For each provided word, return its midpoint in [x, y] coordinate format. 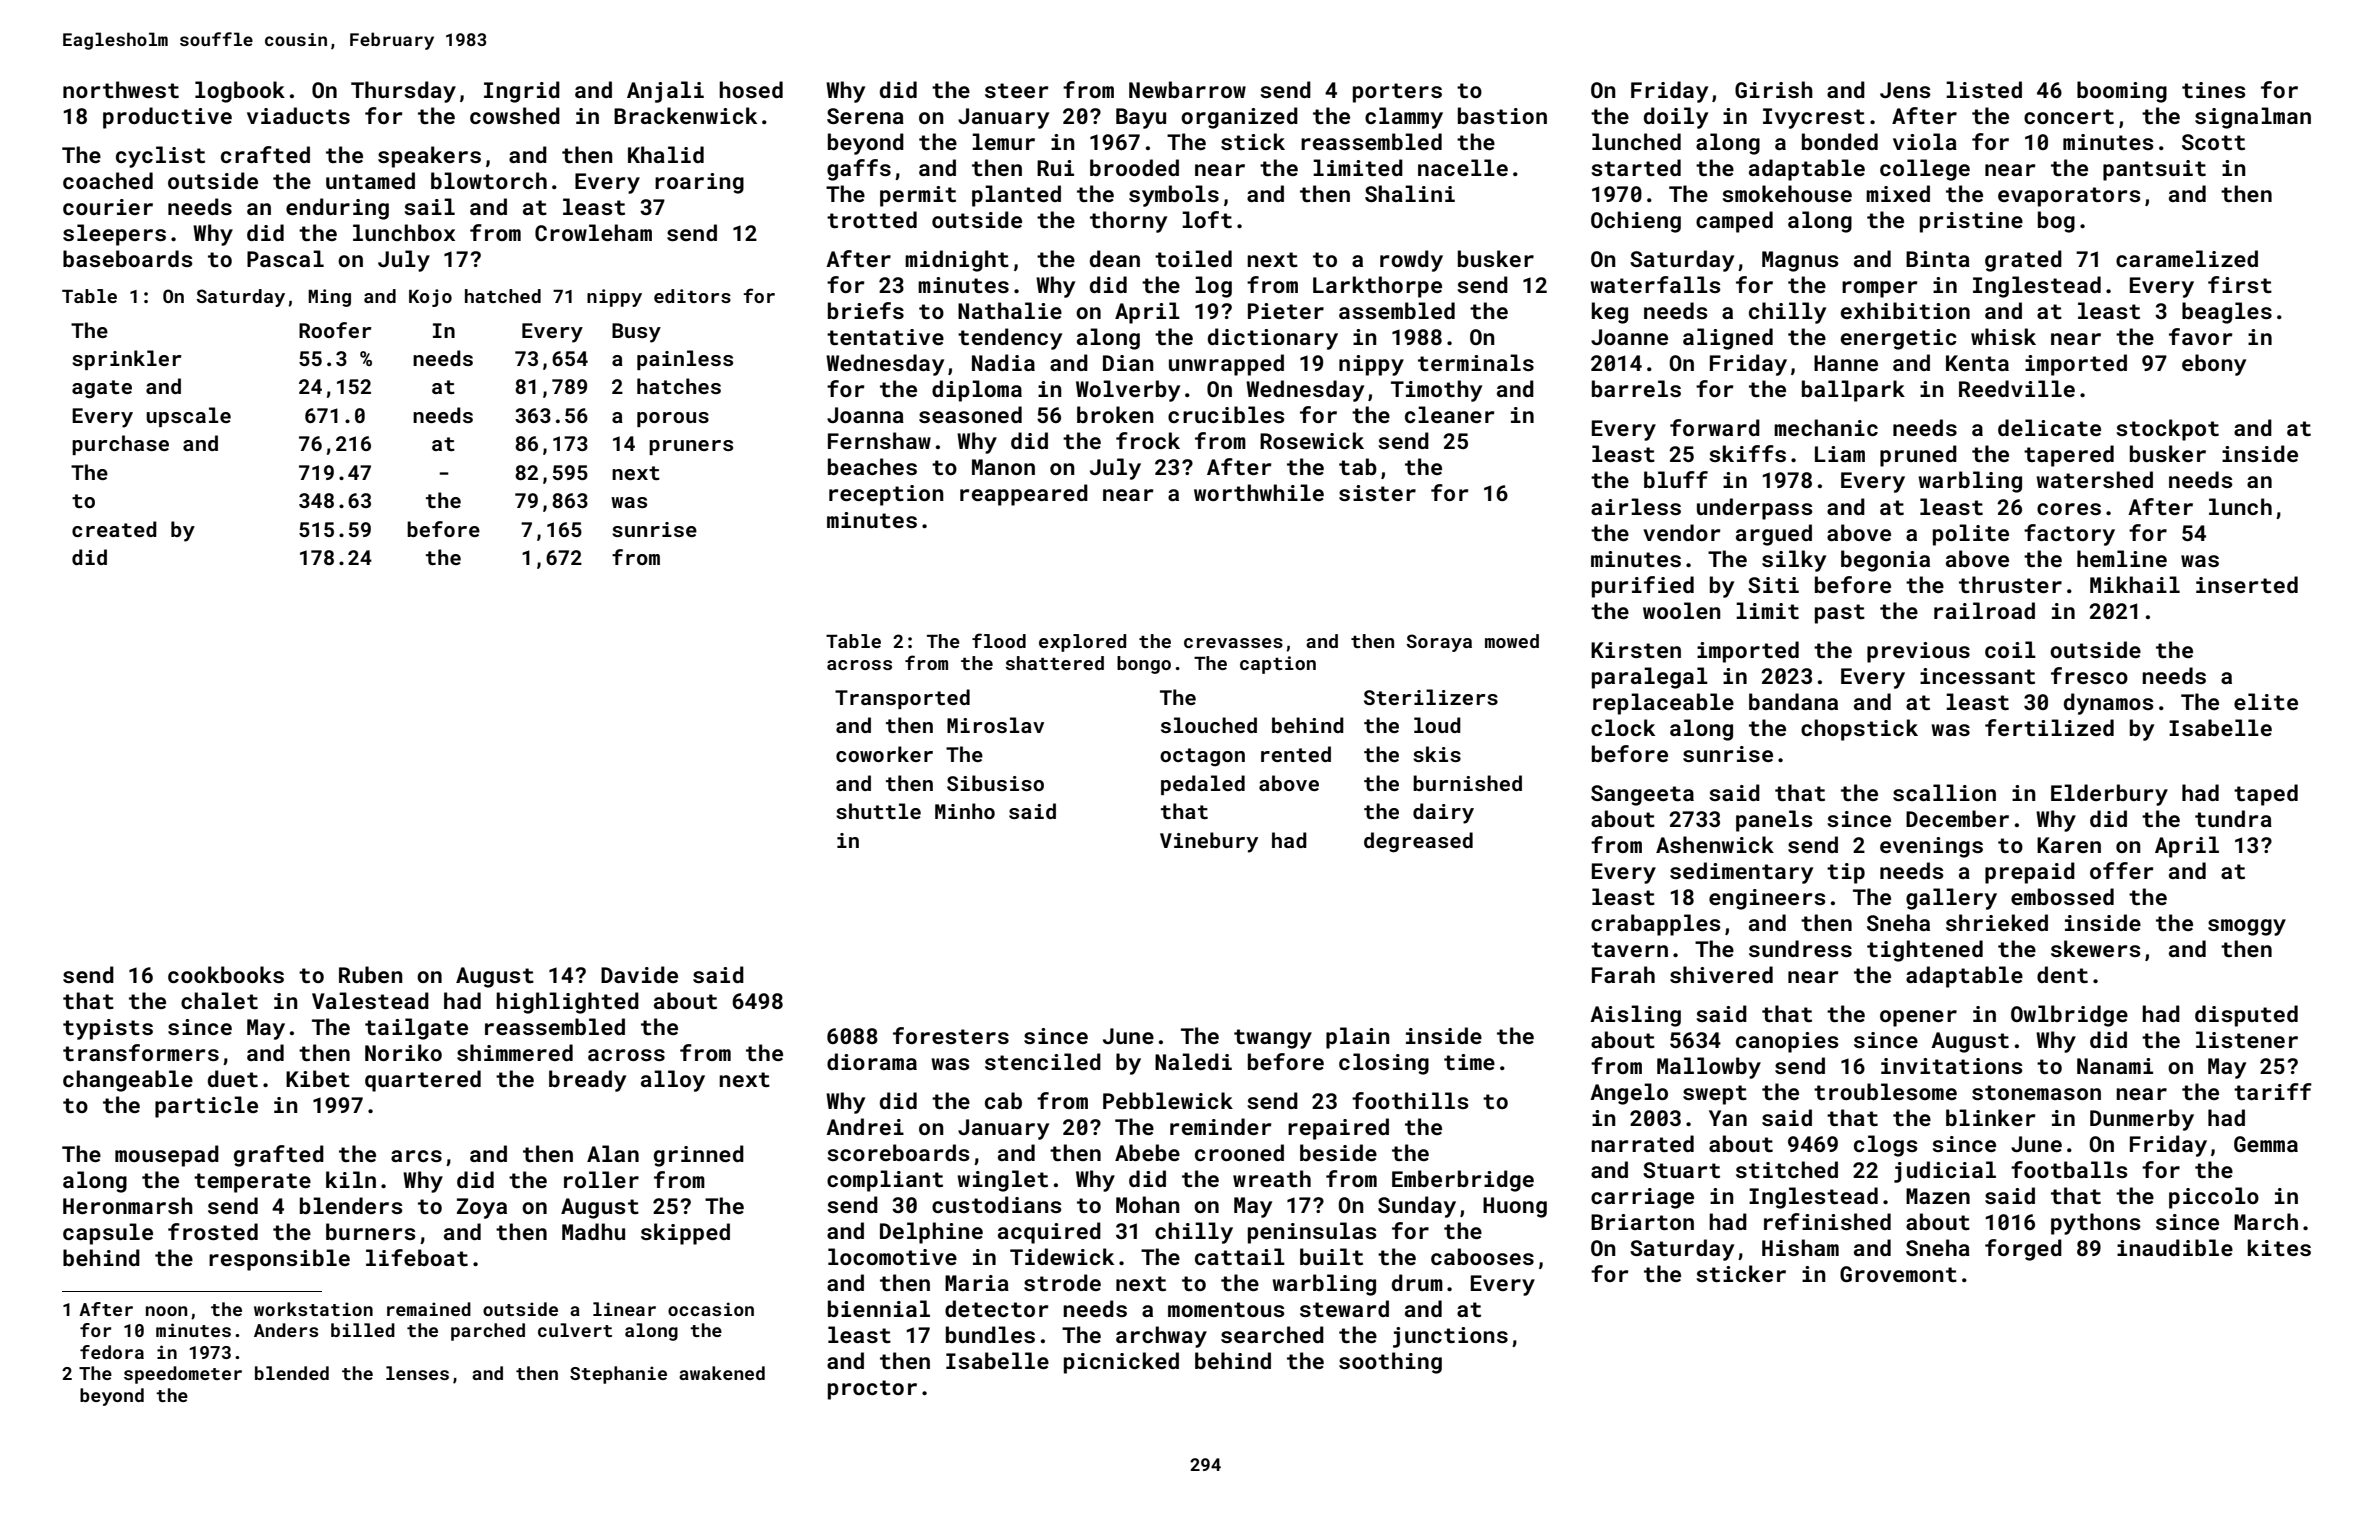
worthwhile [1259, 492]
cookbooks [226, 974]
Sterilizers [1431, 697]
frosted [213, 1231]
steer [1017, 90]
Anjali [665, 92]
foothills [1410, 1100]
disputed [2246, 1016]
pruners [691, 447]
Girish [1774, 89]
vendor [1682, 532]
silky [1794, 561]
